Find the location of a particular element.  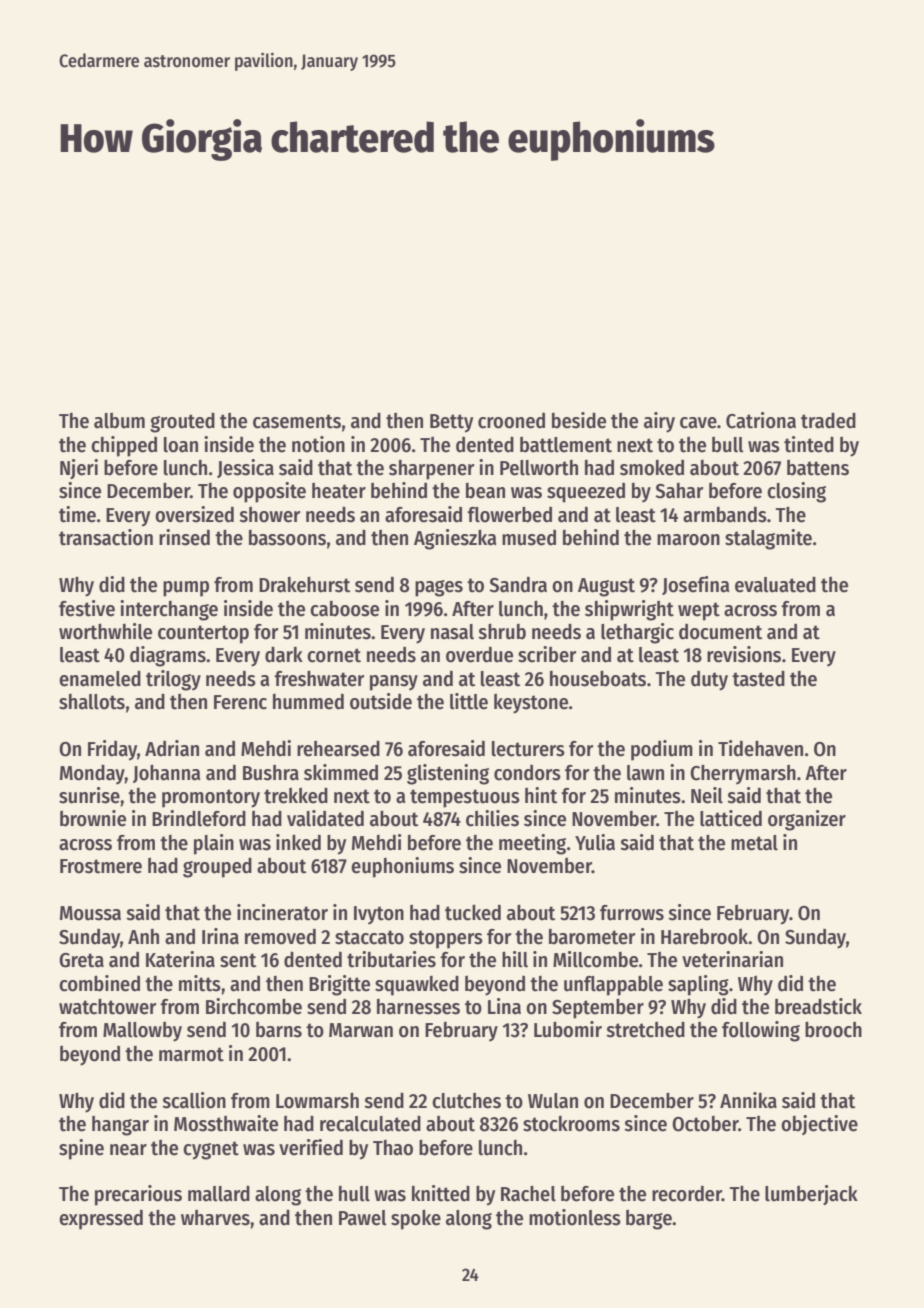

closing is located at coordinates (796, 492).
